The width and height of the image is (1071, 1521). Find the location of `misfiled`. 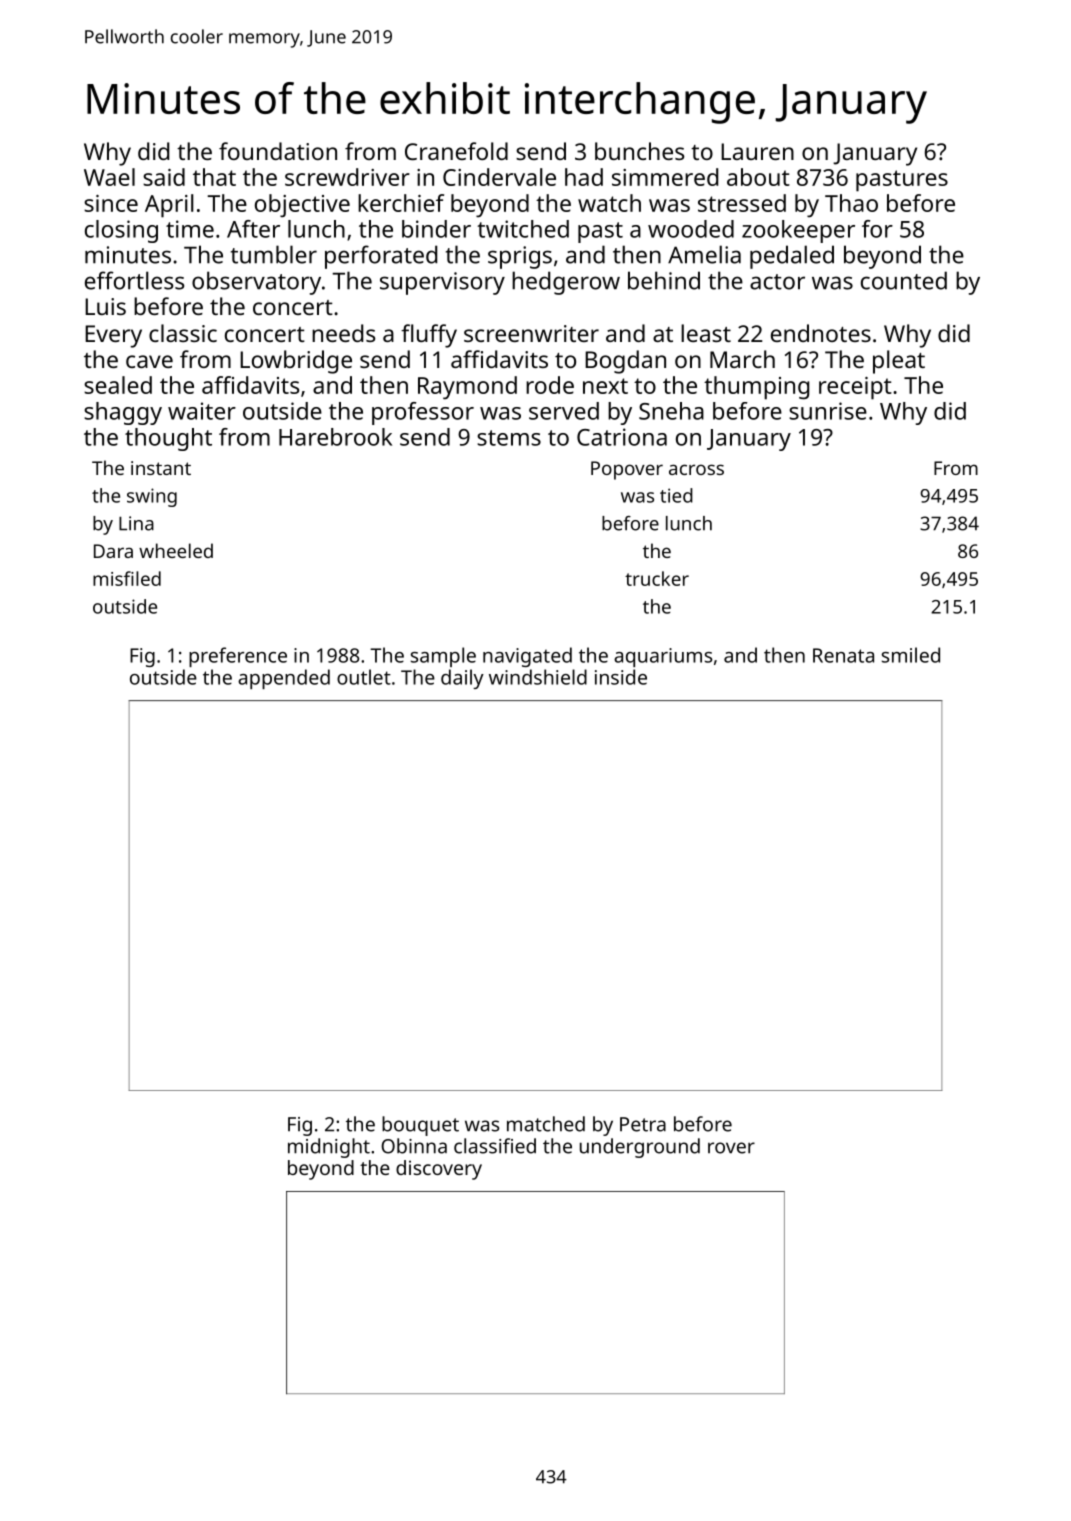

misfiled is located at coordinates (127, 578).
